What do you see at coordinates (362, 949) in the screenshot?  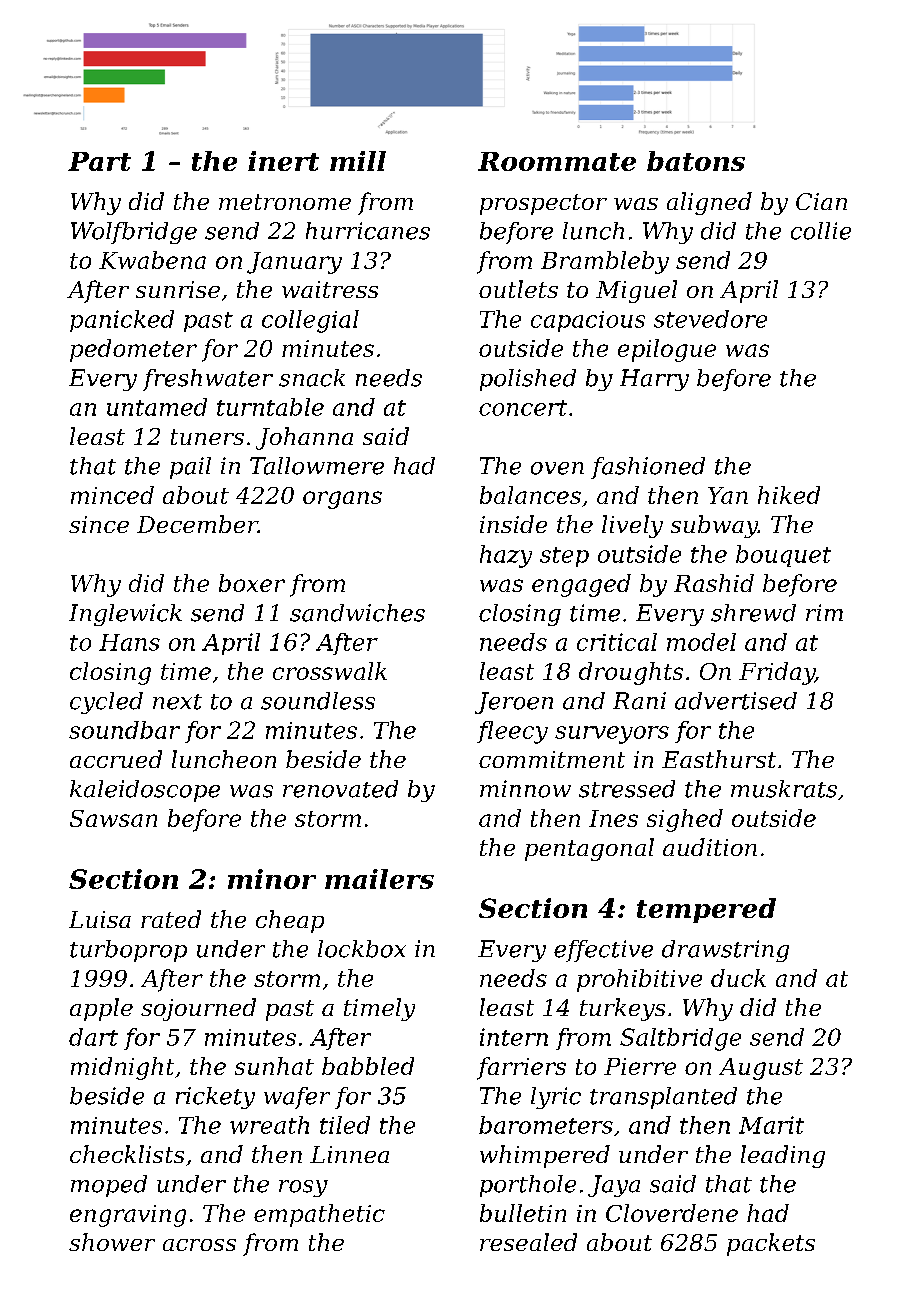 I see `lockbox` at bounding box center [362, 949].
